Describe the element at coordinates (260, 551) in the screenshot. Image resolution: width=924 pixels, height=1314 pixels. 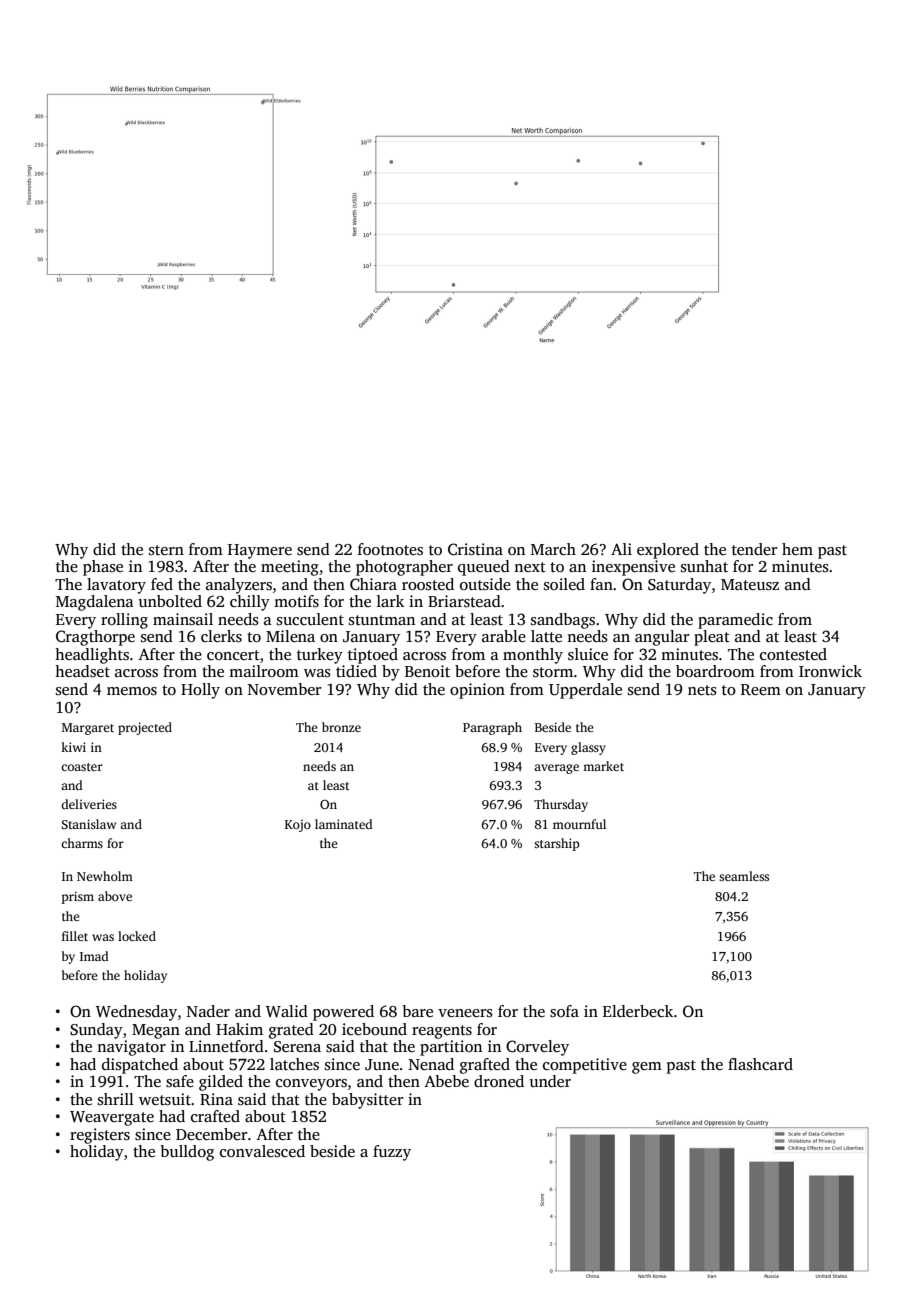
I see `Haymere` at that location.
